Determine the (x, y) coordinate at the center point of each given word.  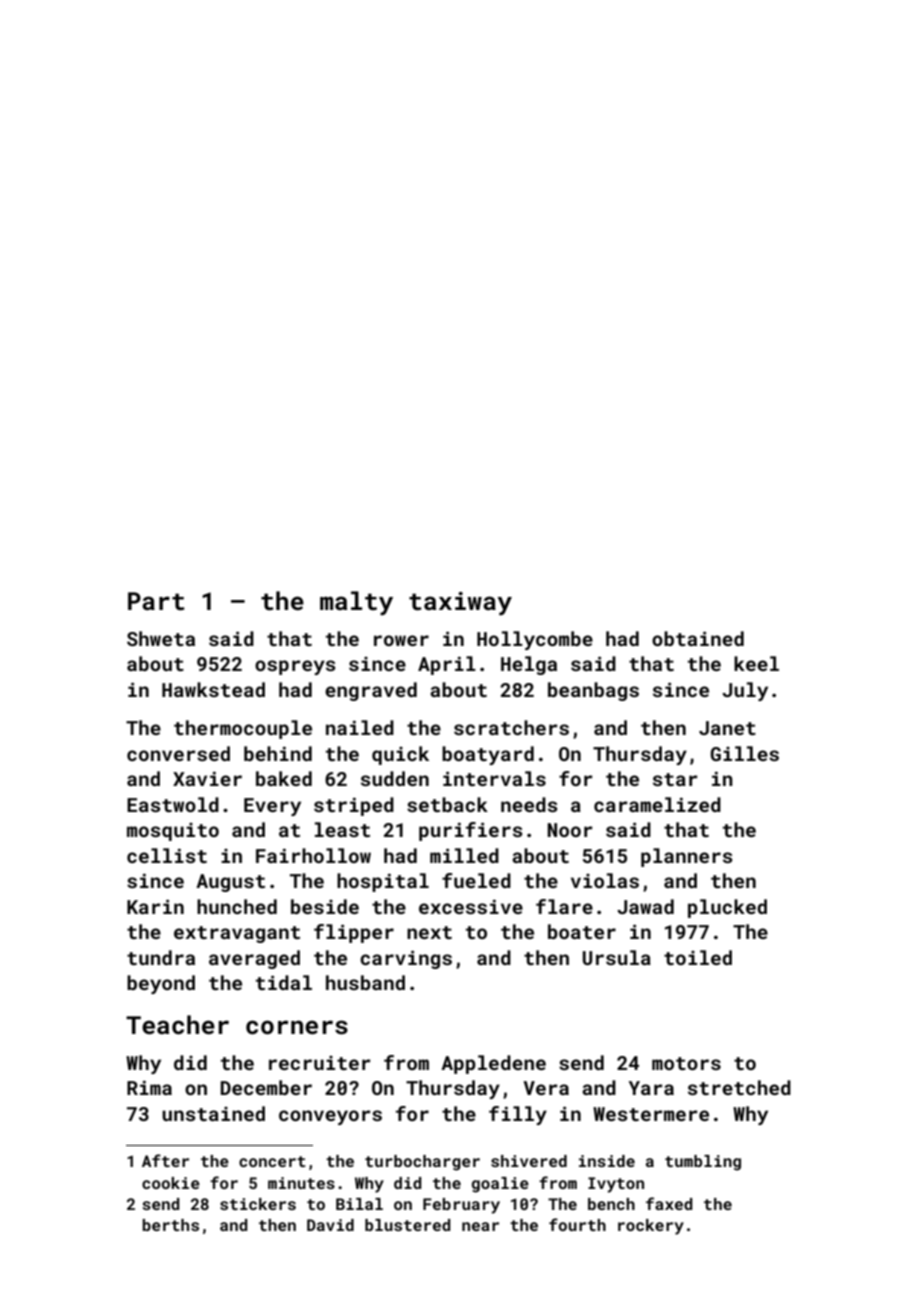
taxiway (460, 604)
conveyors (330, 1117)
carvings (406, 959)
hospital (383, 882)
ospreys (295, 667)
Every (272, 807)
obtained (698, 638)
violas (605, 880)
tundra (161, 957)
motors (686, 1063)
